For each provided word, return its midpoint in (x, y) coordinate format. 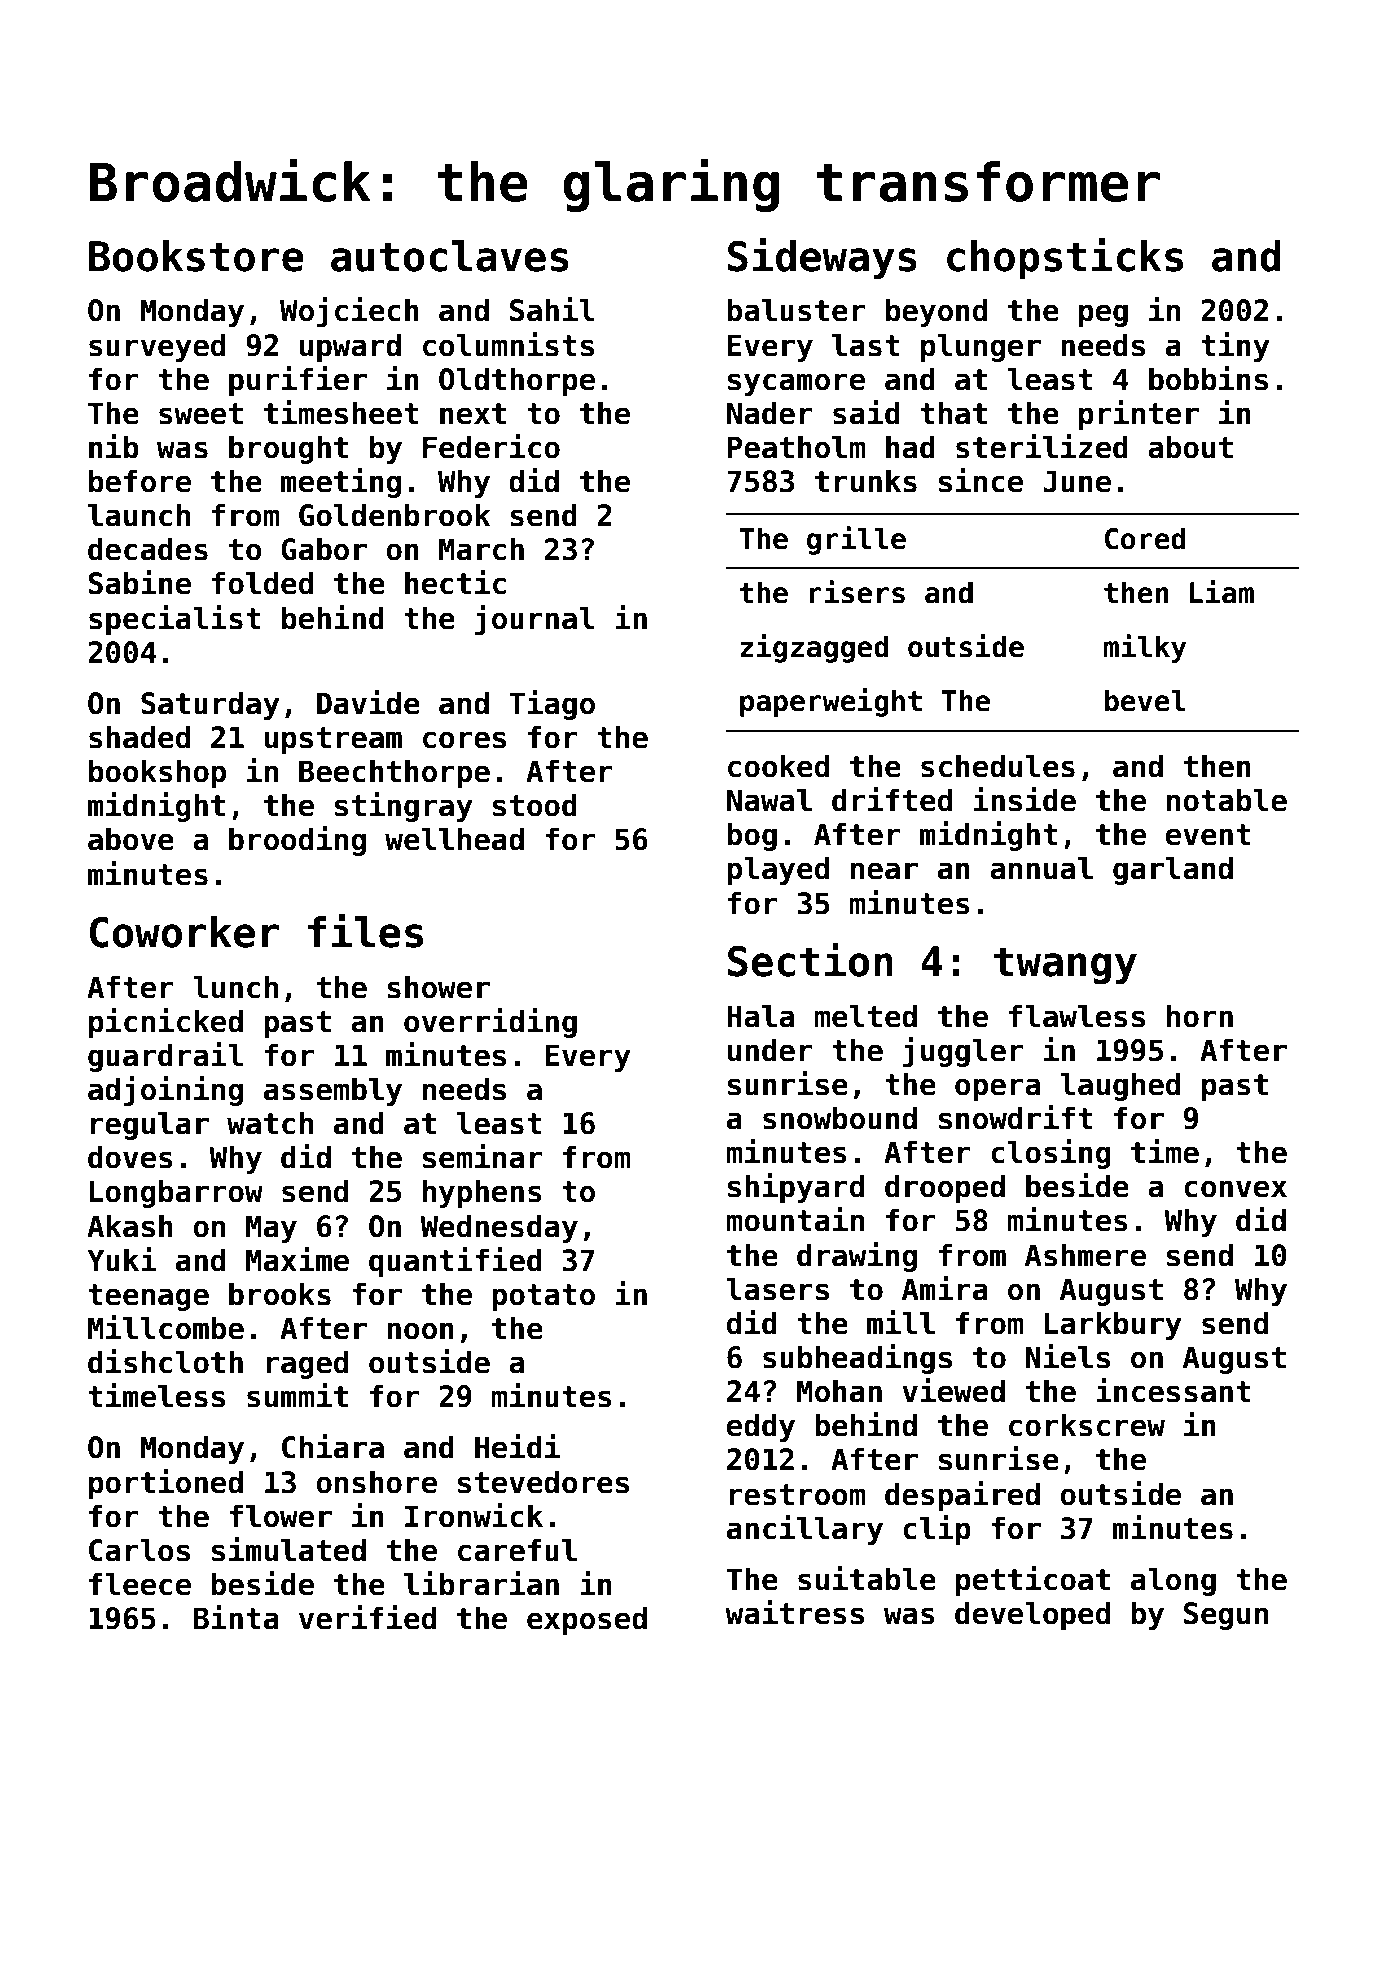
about (1190, 447)
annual (1041, 868)
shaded (139, 737)
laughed (1120, 1086)
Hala (760, 1016)
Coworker (185, 932)
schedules (998, 766)
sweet (201, 414)
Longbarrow (176, 1193)
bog (752, 836)
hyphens (482, 1193)
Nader (770, 413)
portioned (166, 1484)
